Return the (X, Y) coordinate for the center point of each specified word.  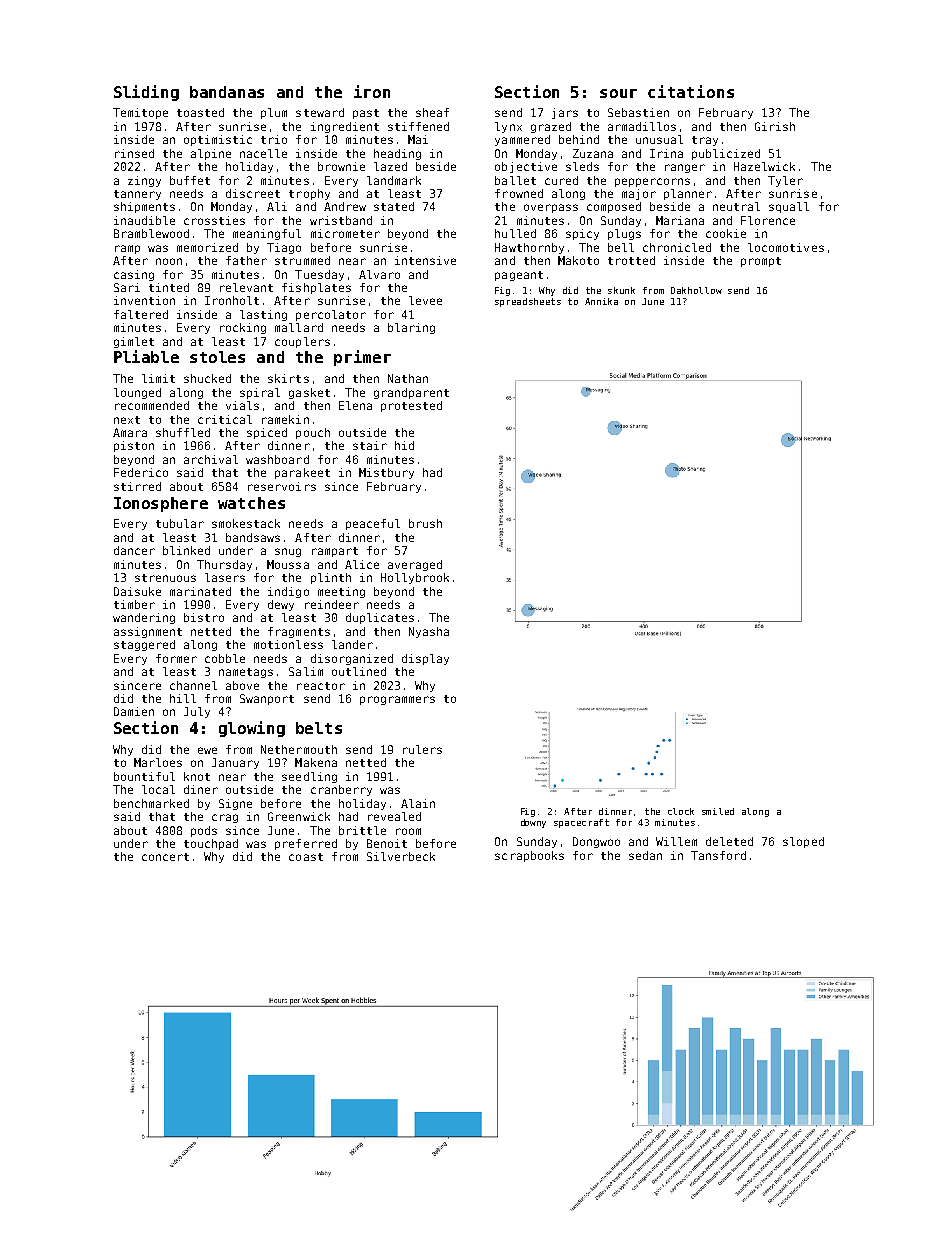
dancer (134, 550)
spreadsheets (528, 302)
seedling (309, 777)
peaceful (373, 524)
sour (618, 93)
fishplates (316, 288)
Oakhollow (696, 290)
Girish (775, 126)
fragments (299, 632)
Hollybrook (415, 578)
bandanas (227, 92)
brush (425, 523)
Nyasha (429, 632)
